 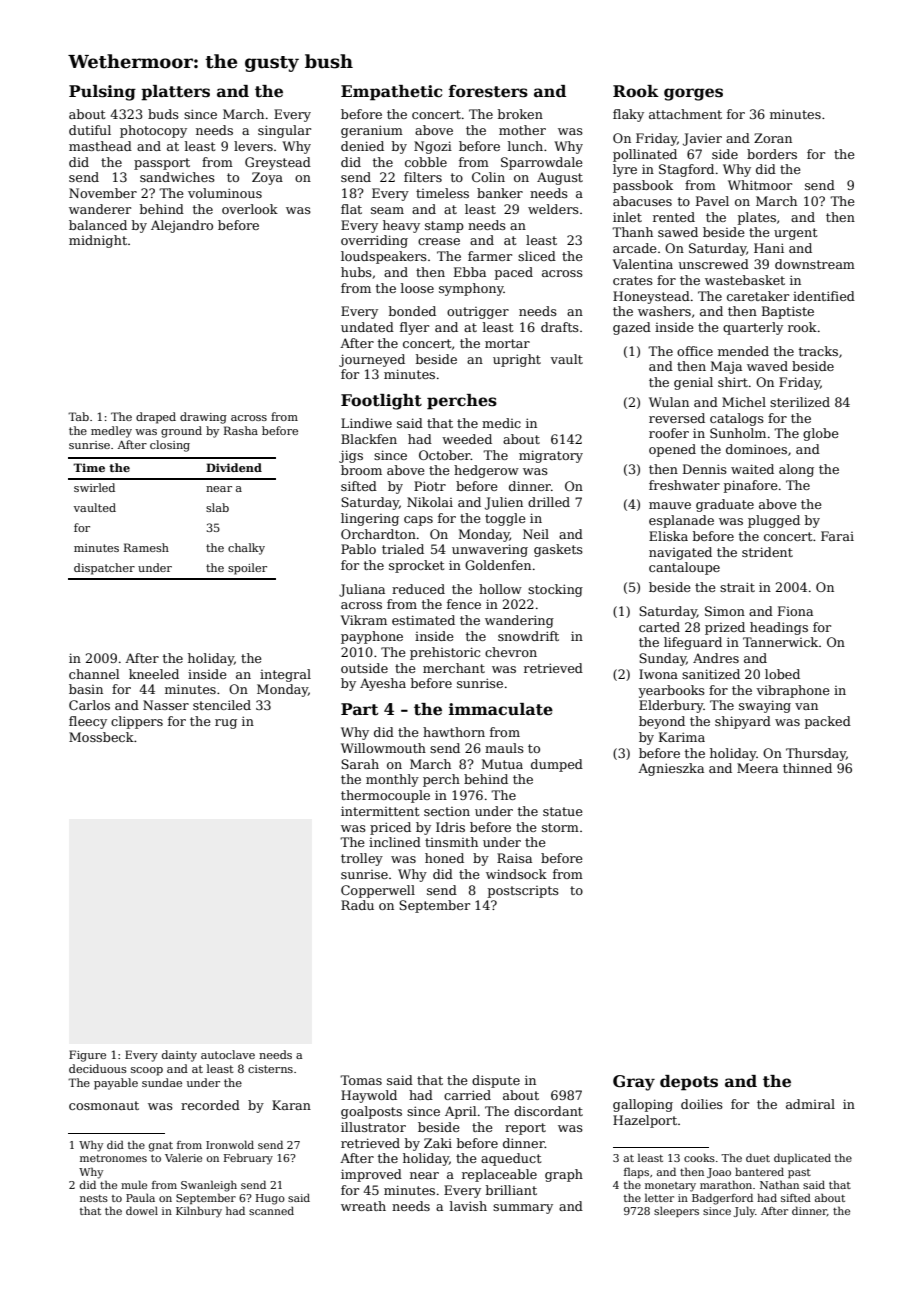 What do you see at coordinates (488, 91) in the page?
I see `foresters` at bounding box center [488, 91].
